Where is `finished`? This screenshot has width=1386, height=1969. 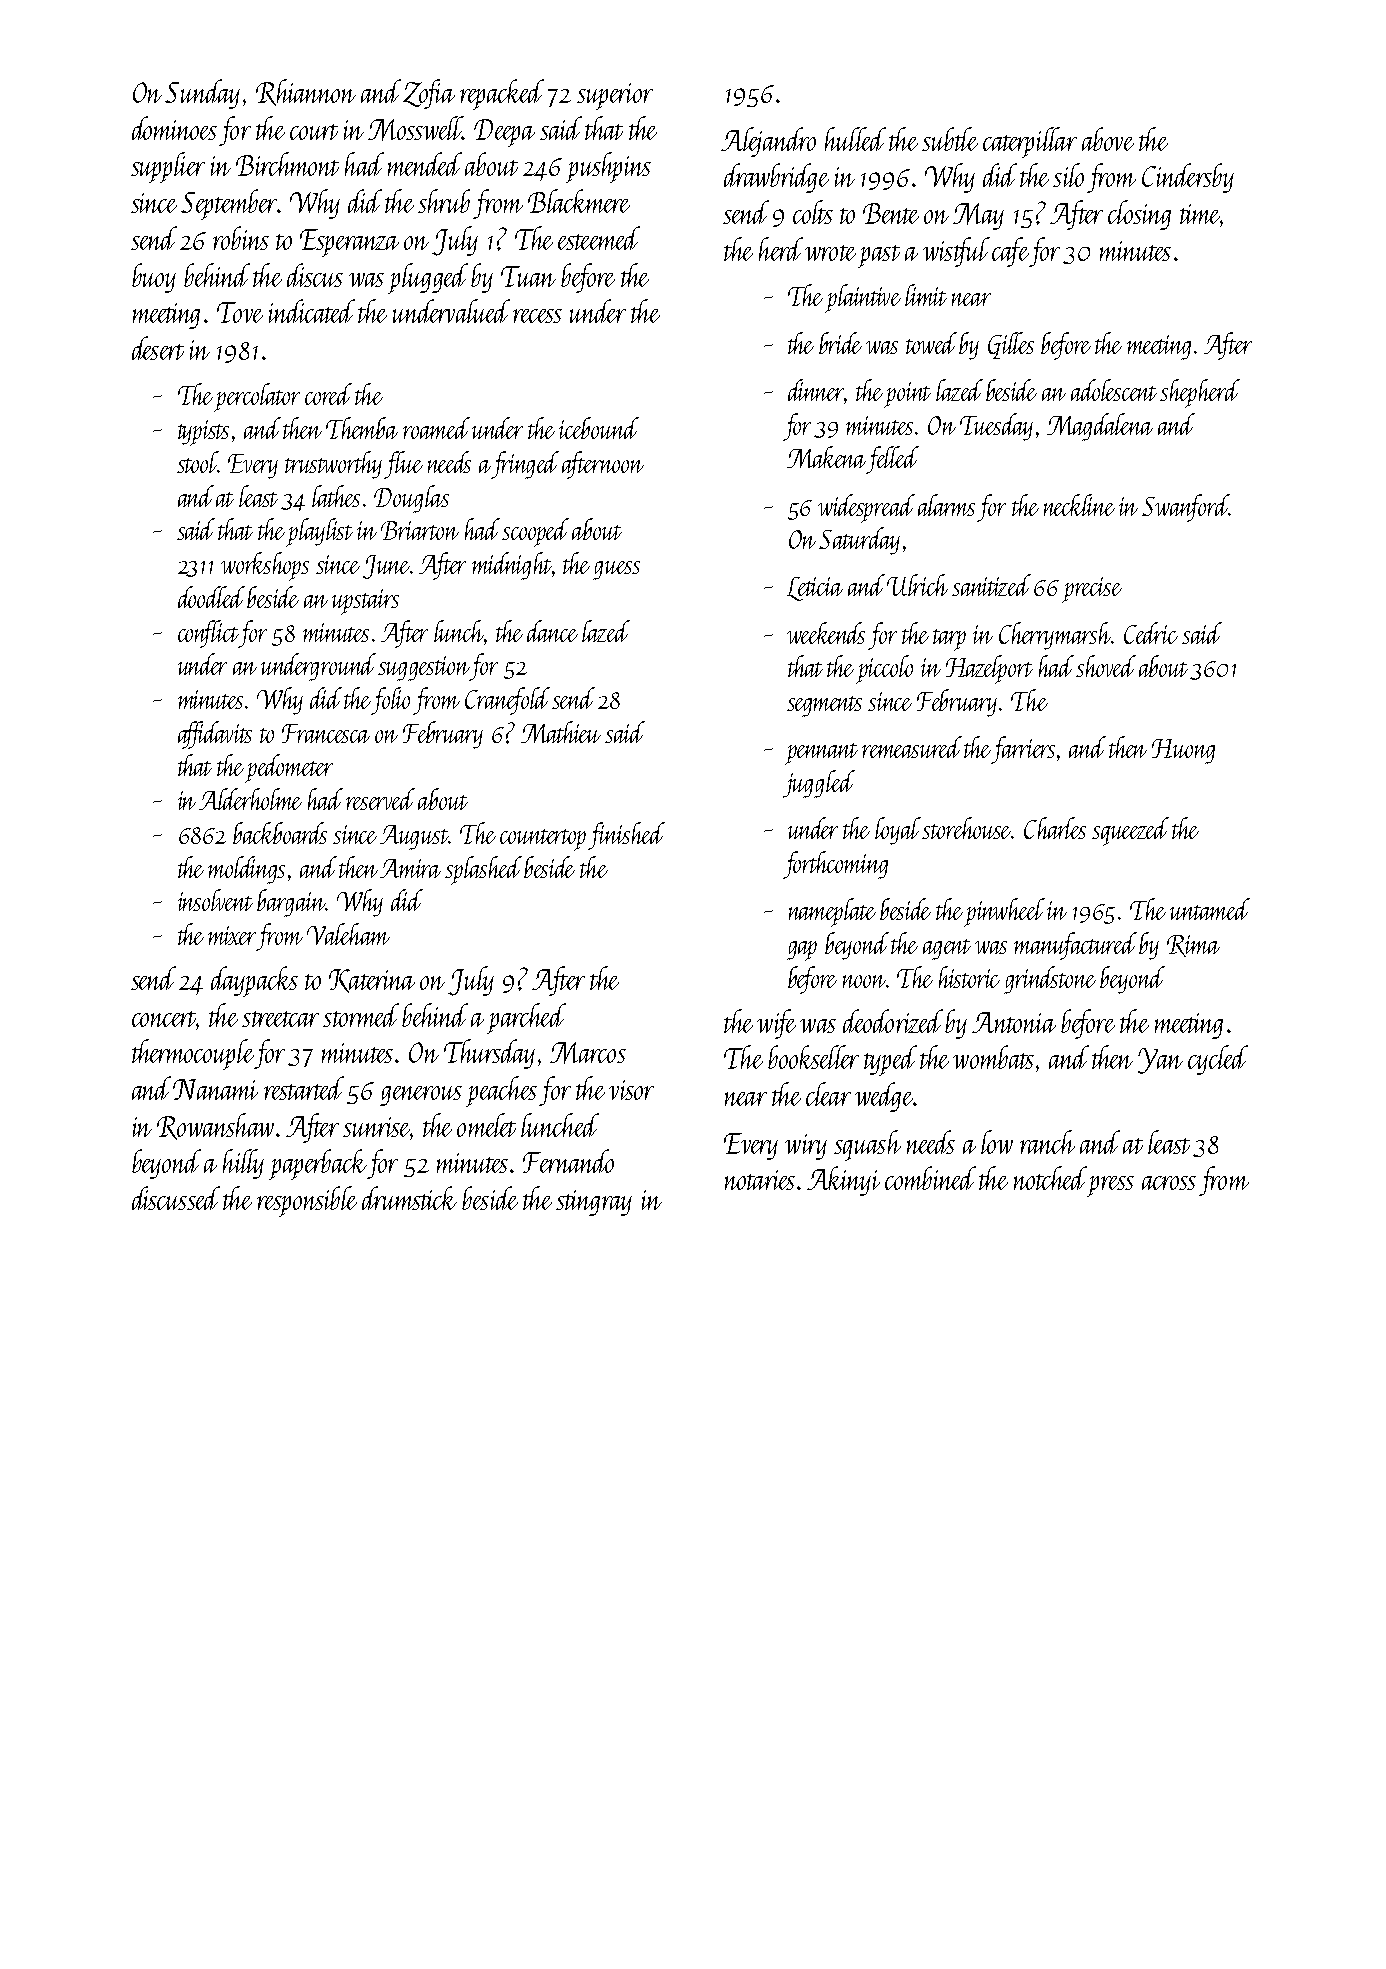 finished is located at coordinates (626, 836).
